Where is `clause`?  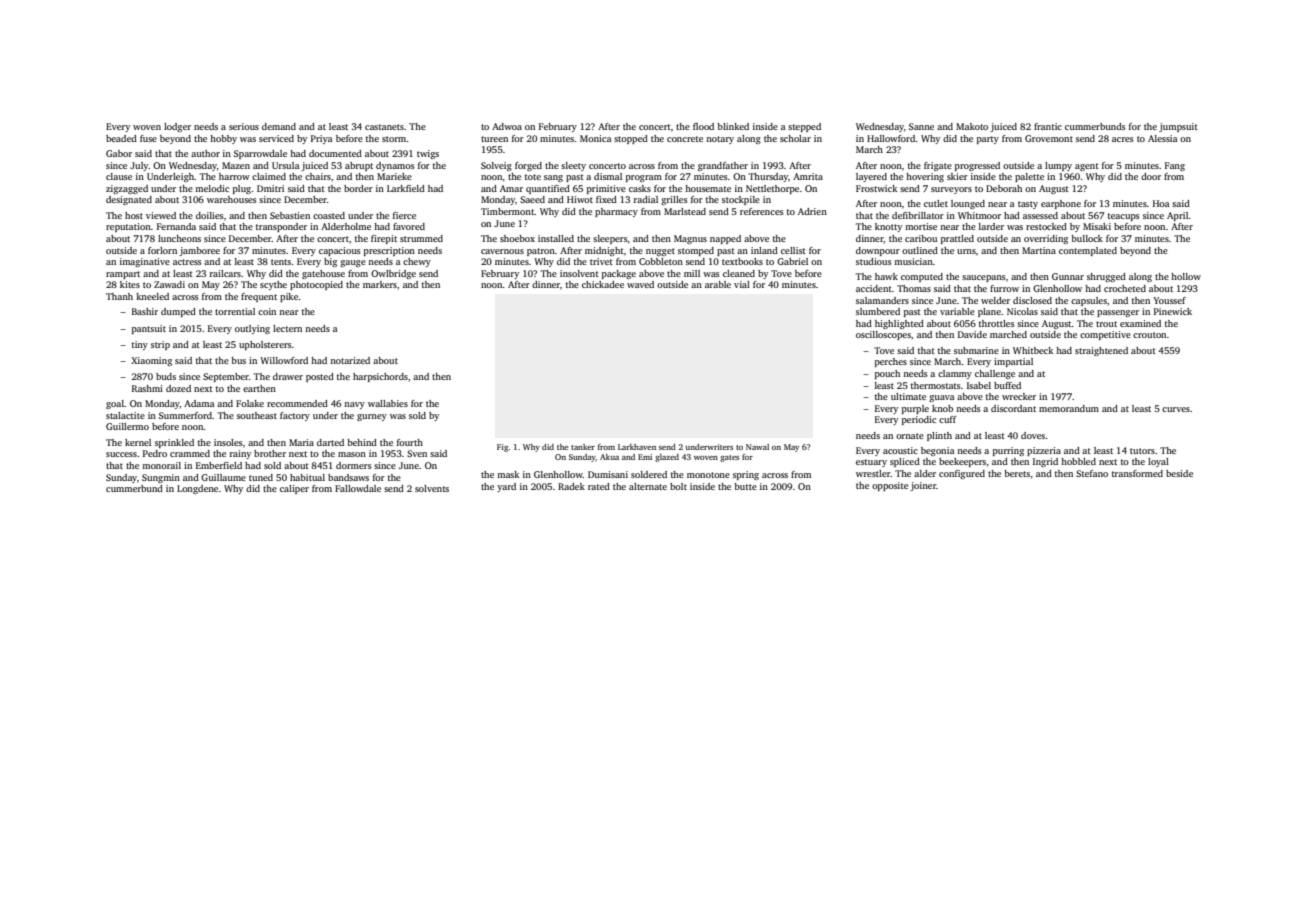 clause is located at coordinates (119, 176).
